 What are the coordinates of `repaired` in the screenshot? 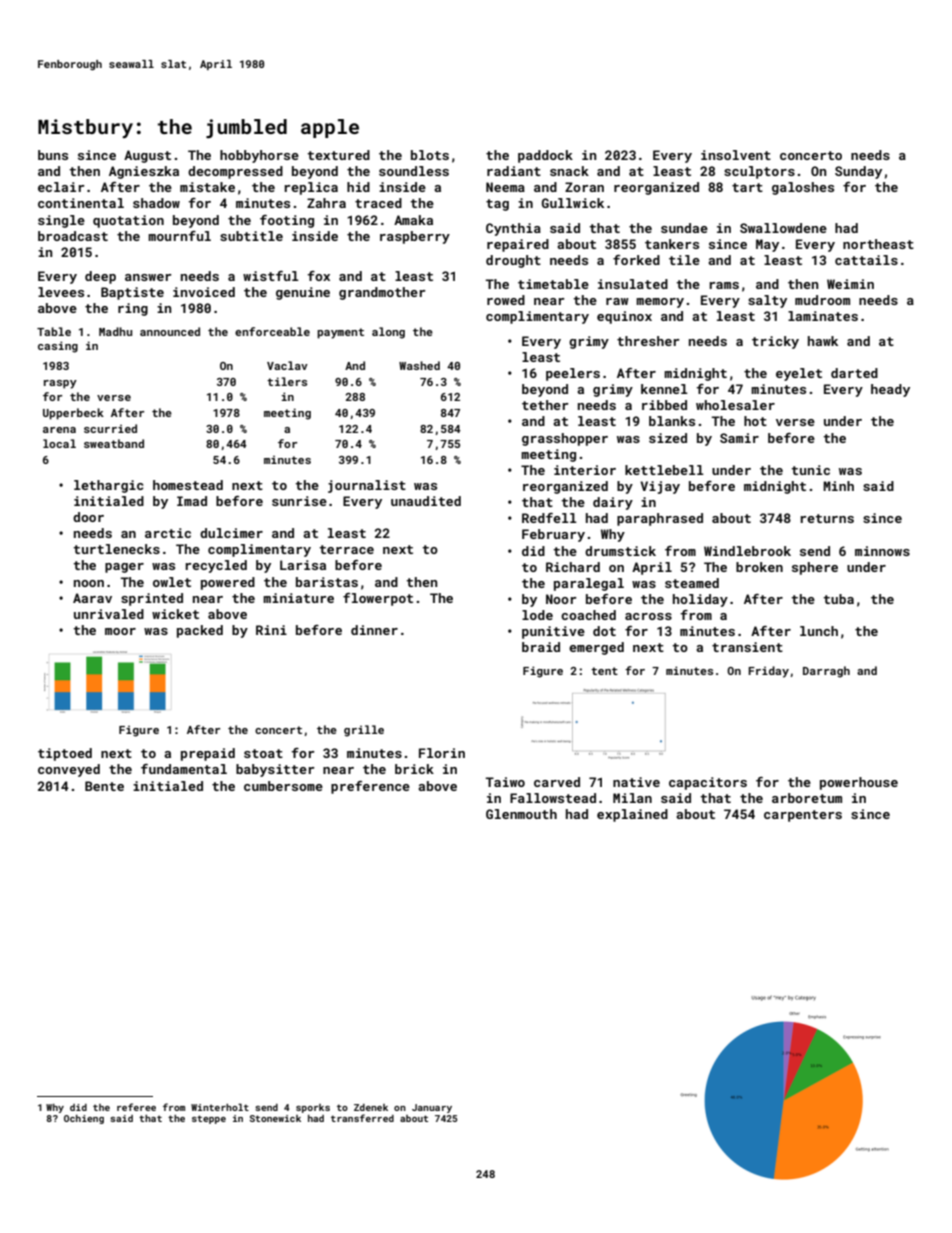 It's located at (518, 245).
